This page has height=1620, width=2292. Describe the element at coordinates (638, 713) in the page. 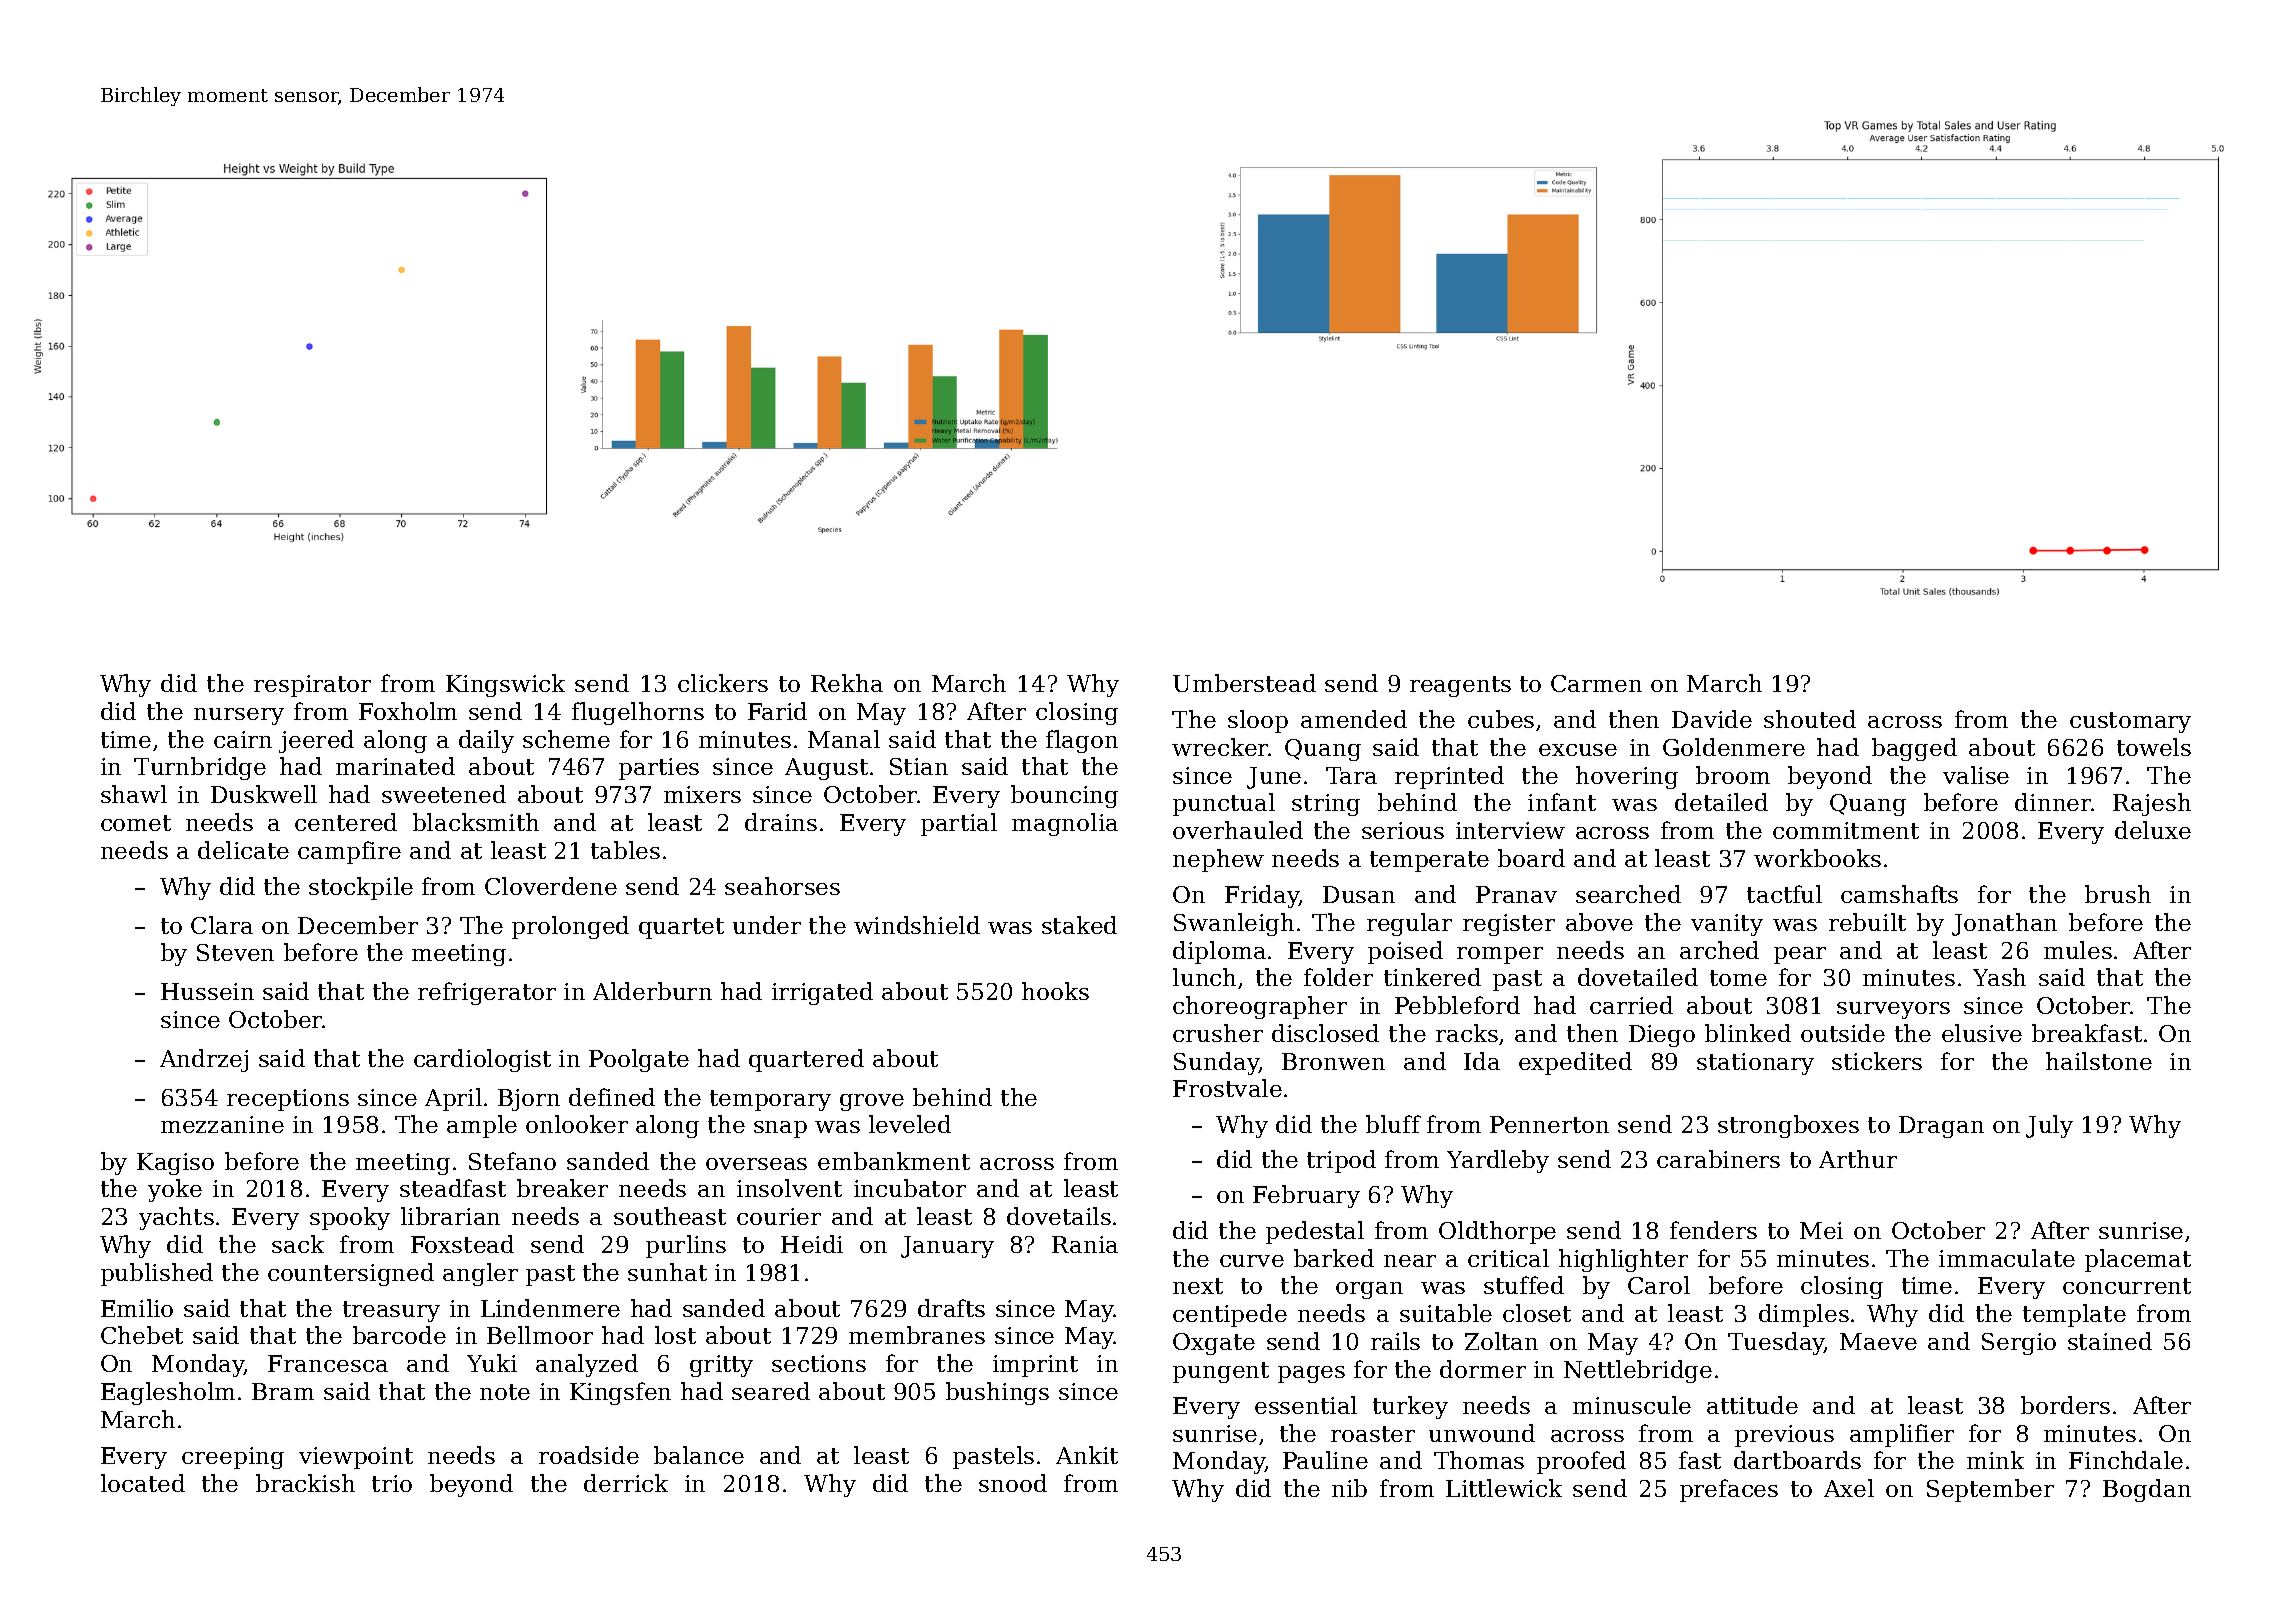

I see `flugelhorns` at that location.
